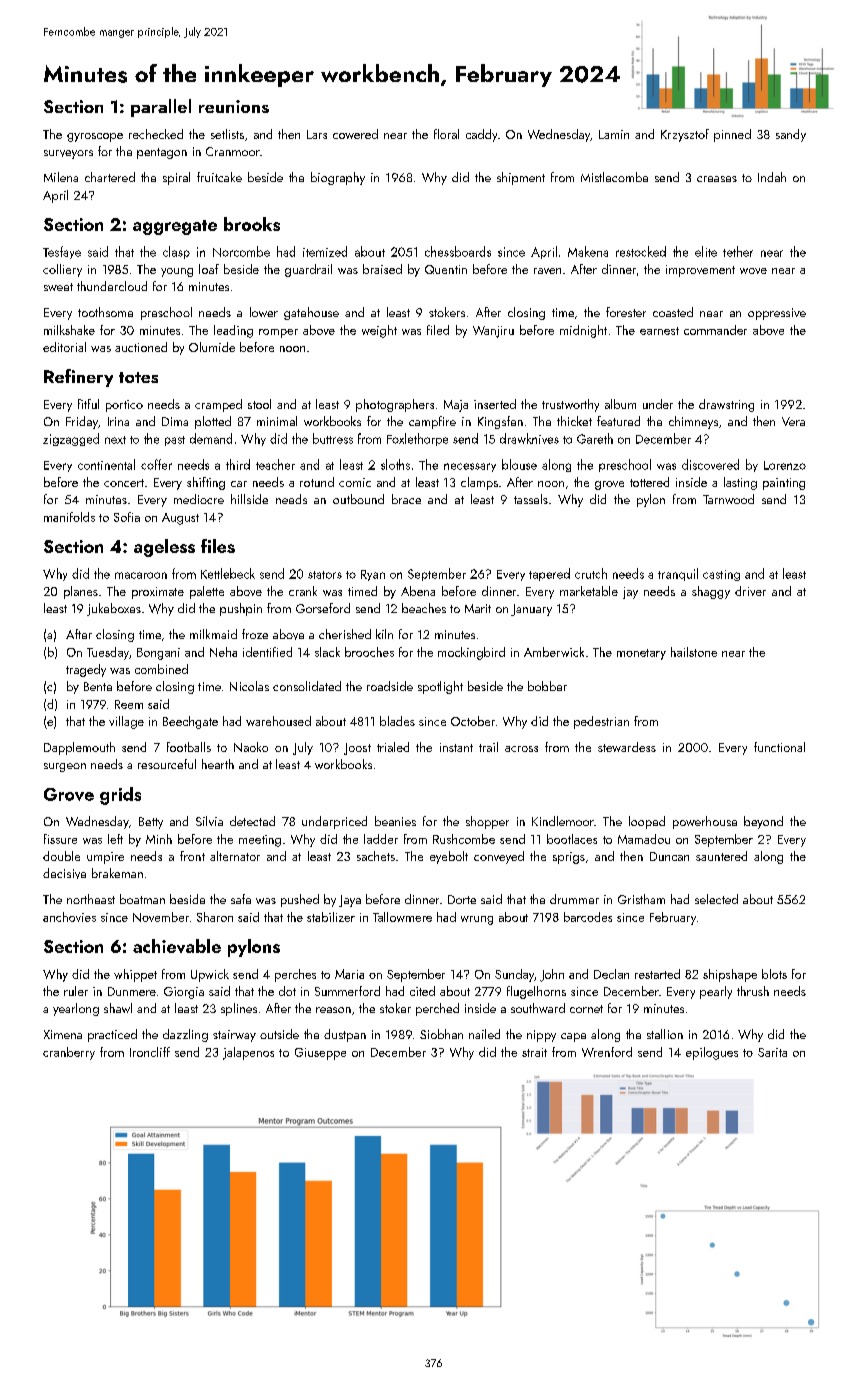 Image resolution: width=849 pixels, height=1400 pixels. What do you see at coordinates (422, 991) in the page?
I see `cited` at bounding box center [422, 991].
